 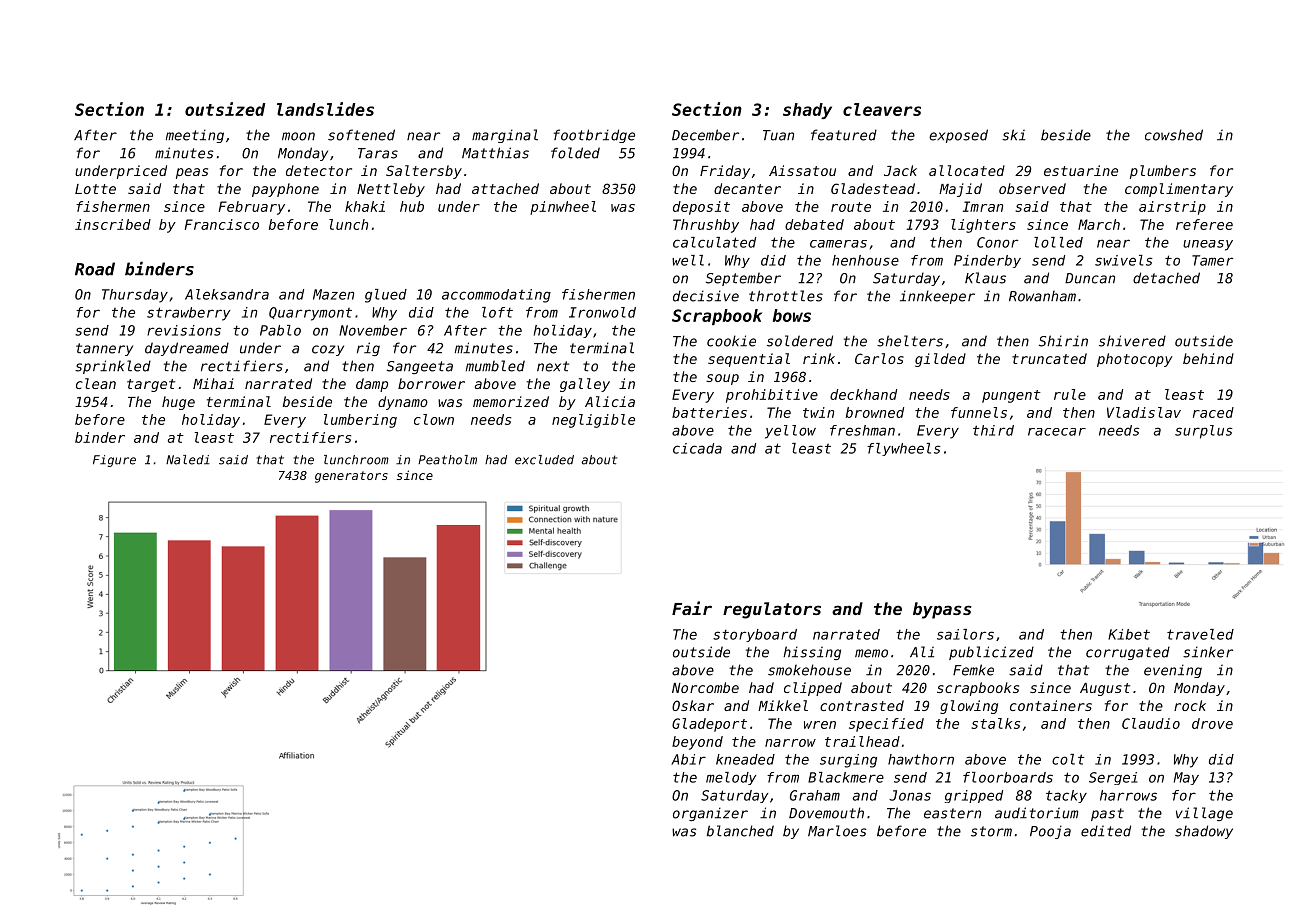 I want to click on organizer, so click(x=710, y=814).
